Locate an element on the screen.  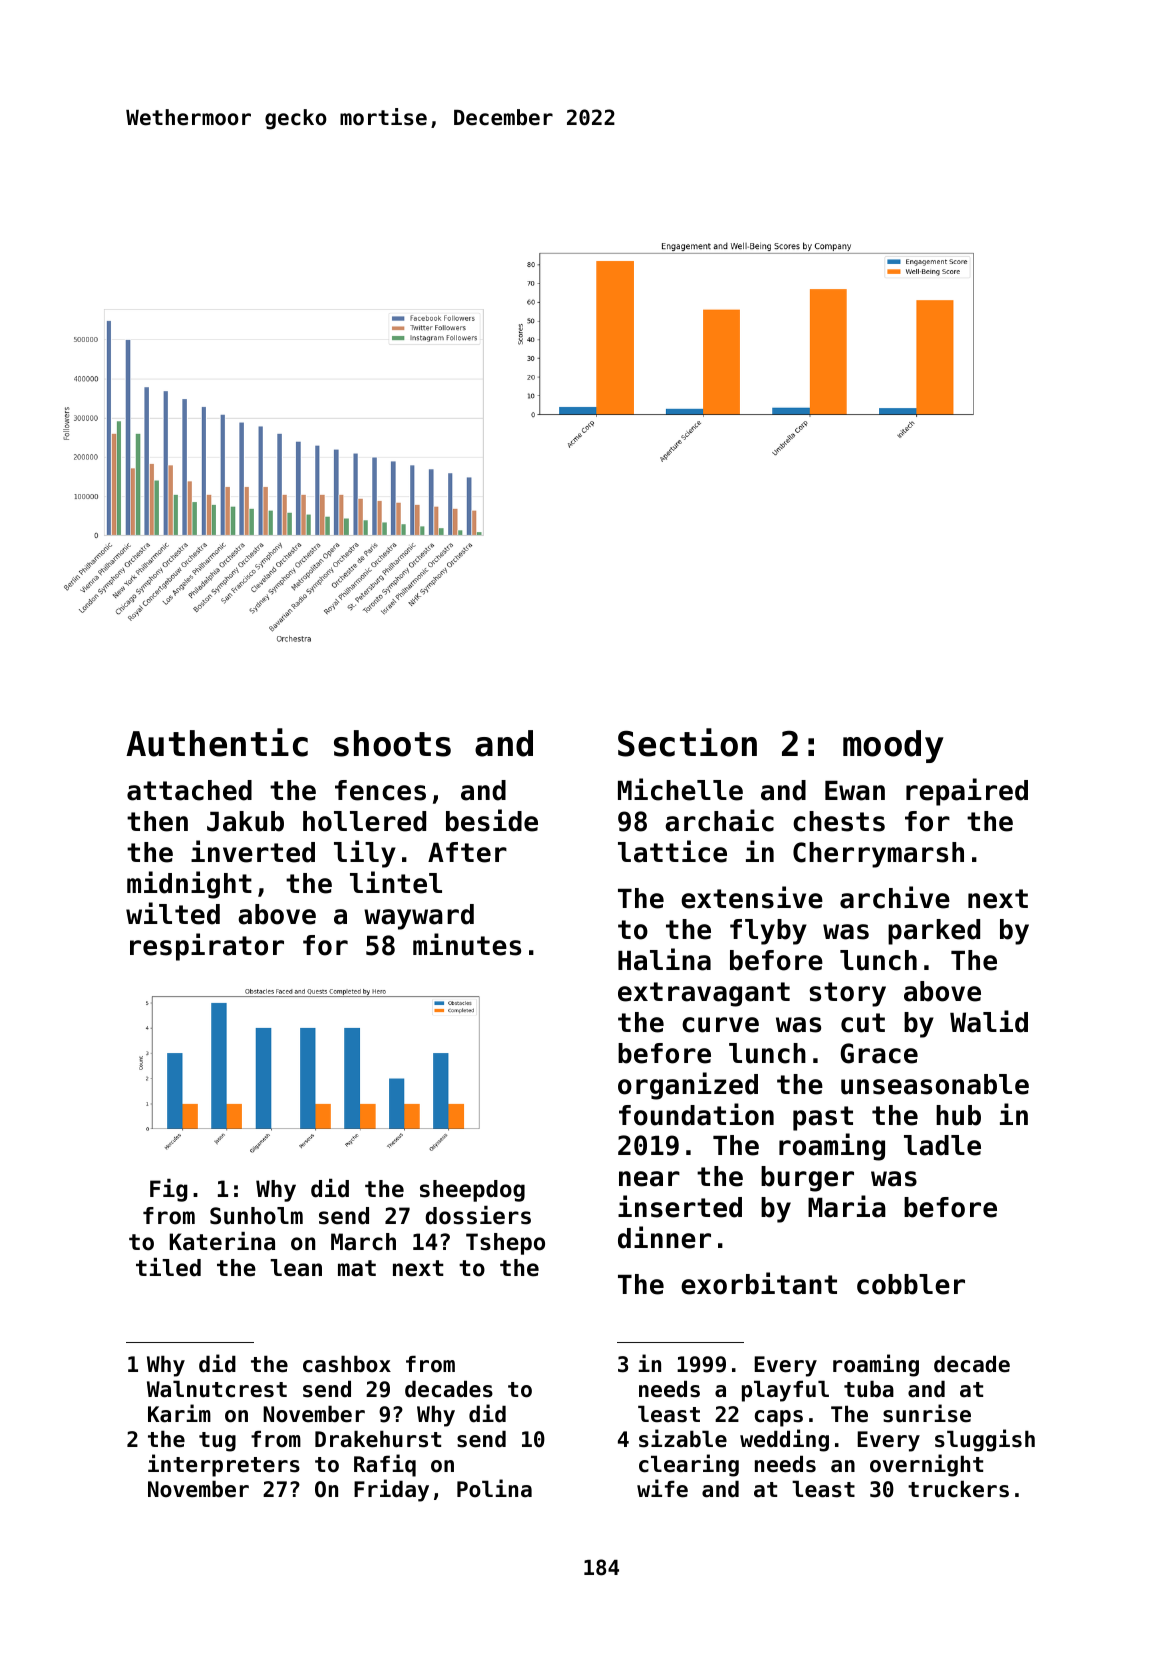
Polina is located at coordinates (494, 1488).
